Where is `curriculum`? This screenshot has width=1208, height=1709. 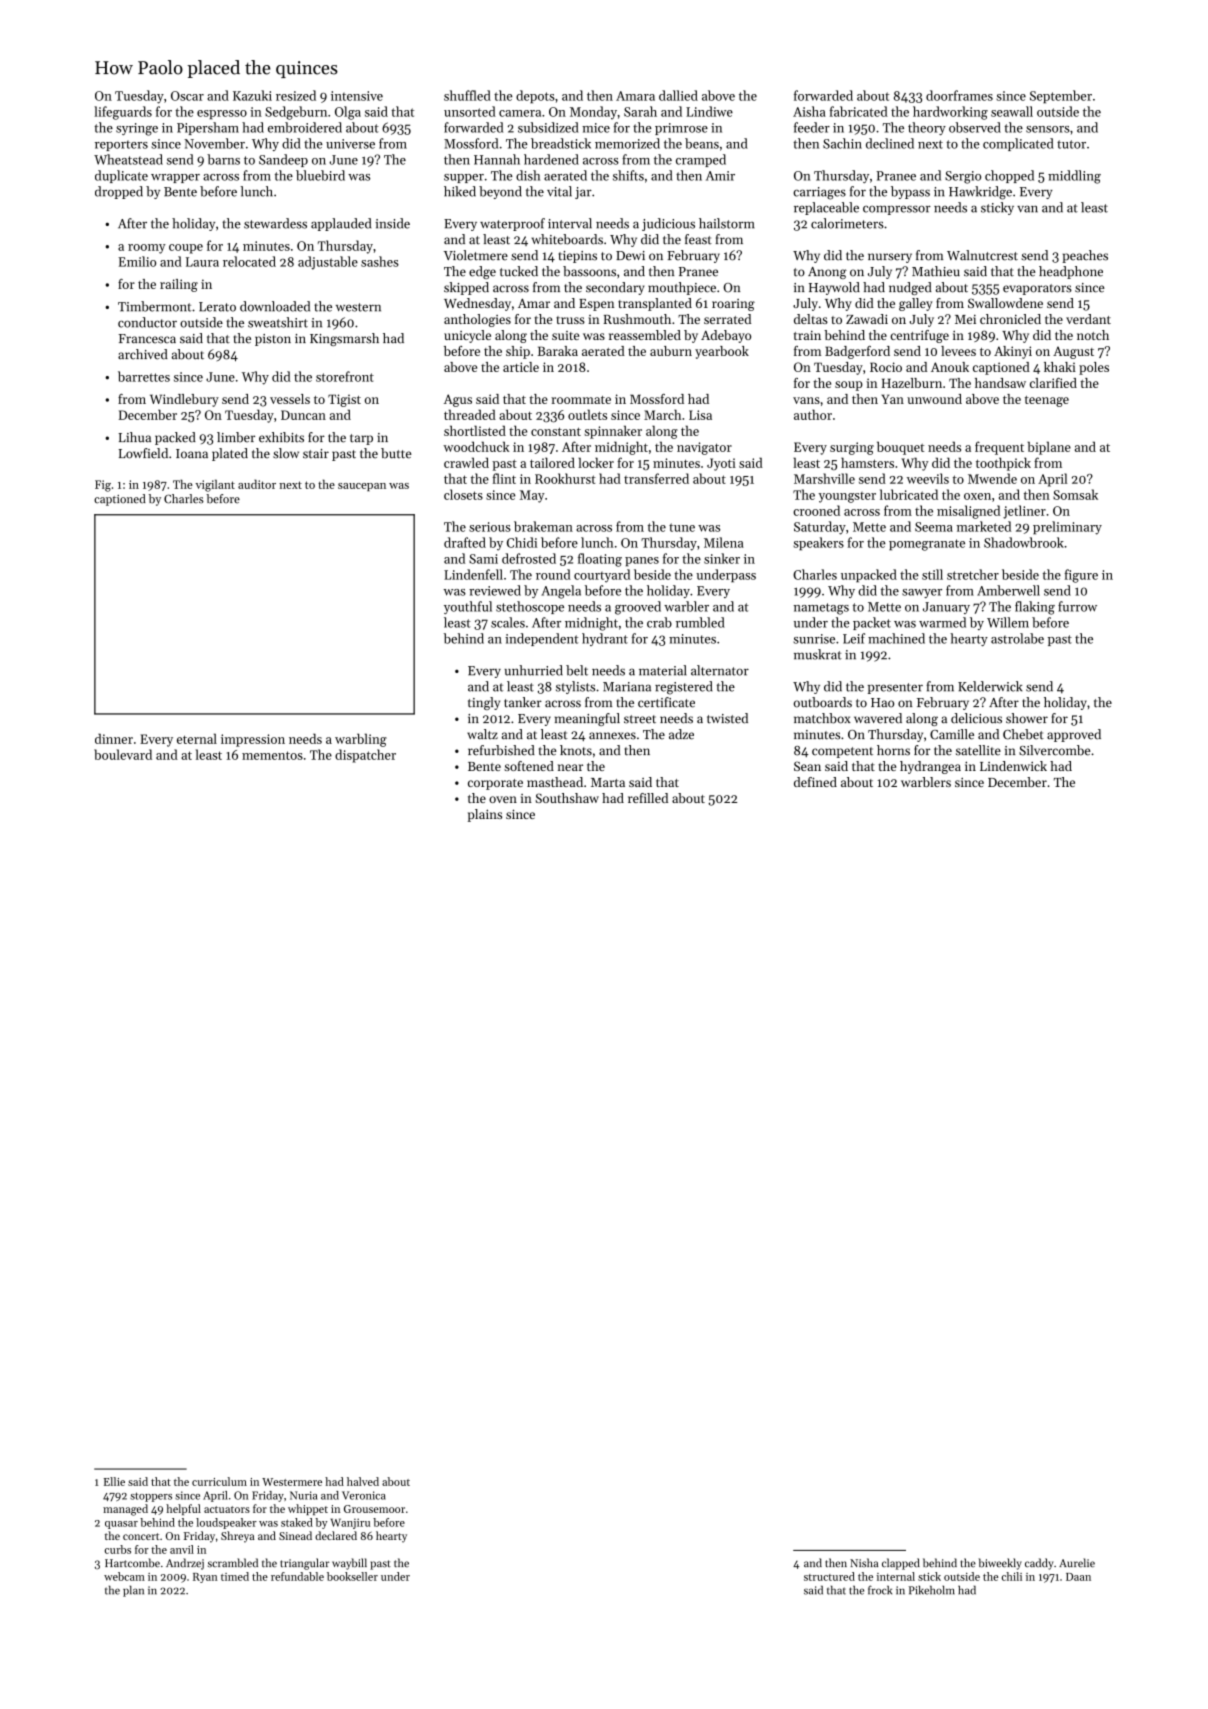
curriculum is located at coordinates (219, 1481).
